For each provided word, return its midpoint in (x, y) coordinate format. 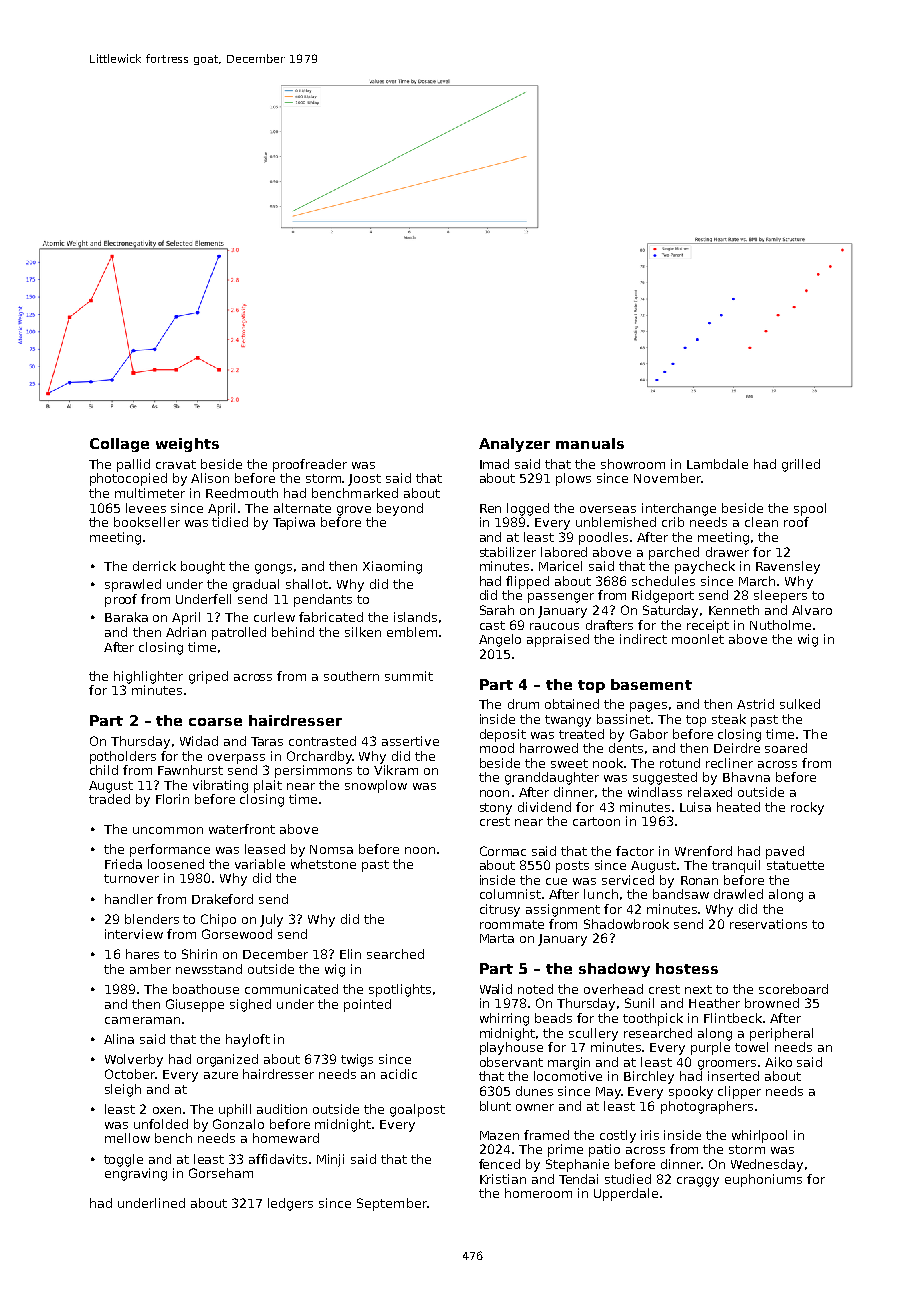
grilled (801, 465)
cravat (176, 464)
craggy (698, 1182)
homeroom (538, 1193)
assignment (563, 910)
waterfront (242, 829)
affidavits (278, 1159)
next (698, 989)
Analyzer (514, 445)
